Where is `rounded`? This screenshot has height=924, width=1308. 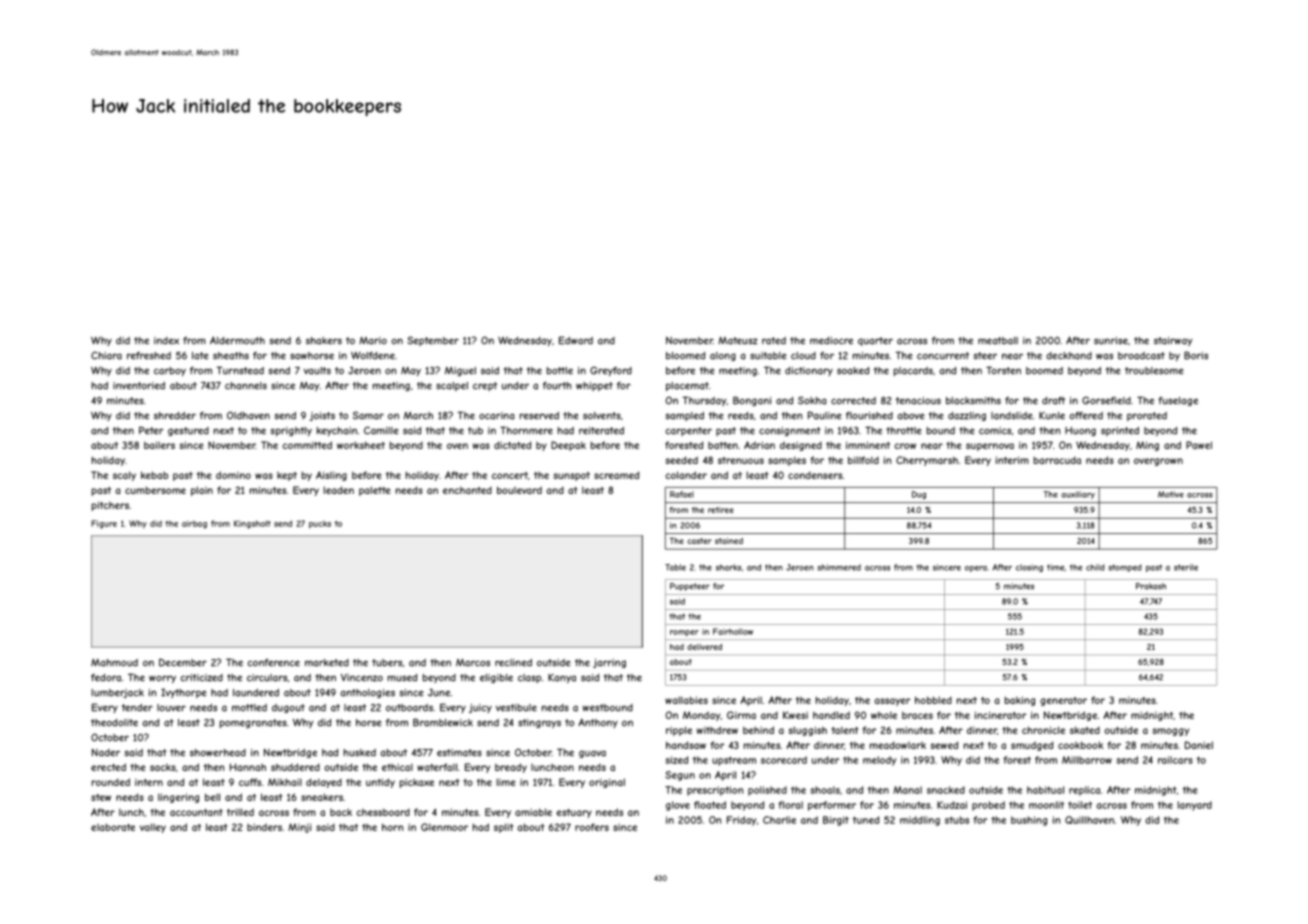
rounded is located at coordinates (111, 782).
